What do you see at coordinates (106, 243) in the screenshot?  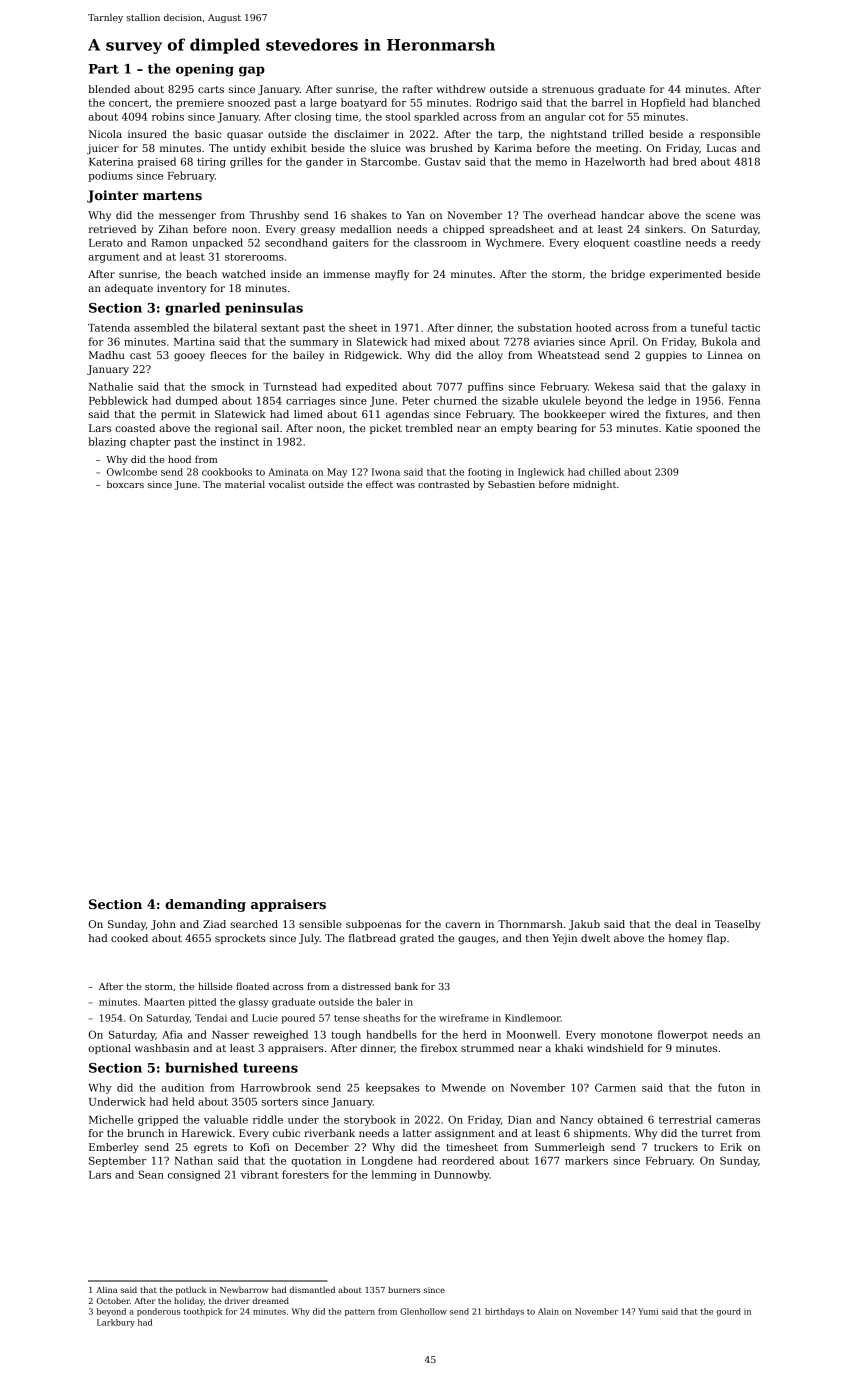 I see `Lerato` at bounding box center [106, 243].
